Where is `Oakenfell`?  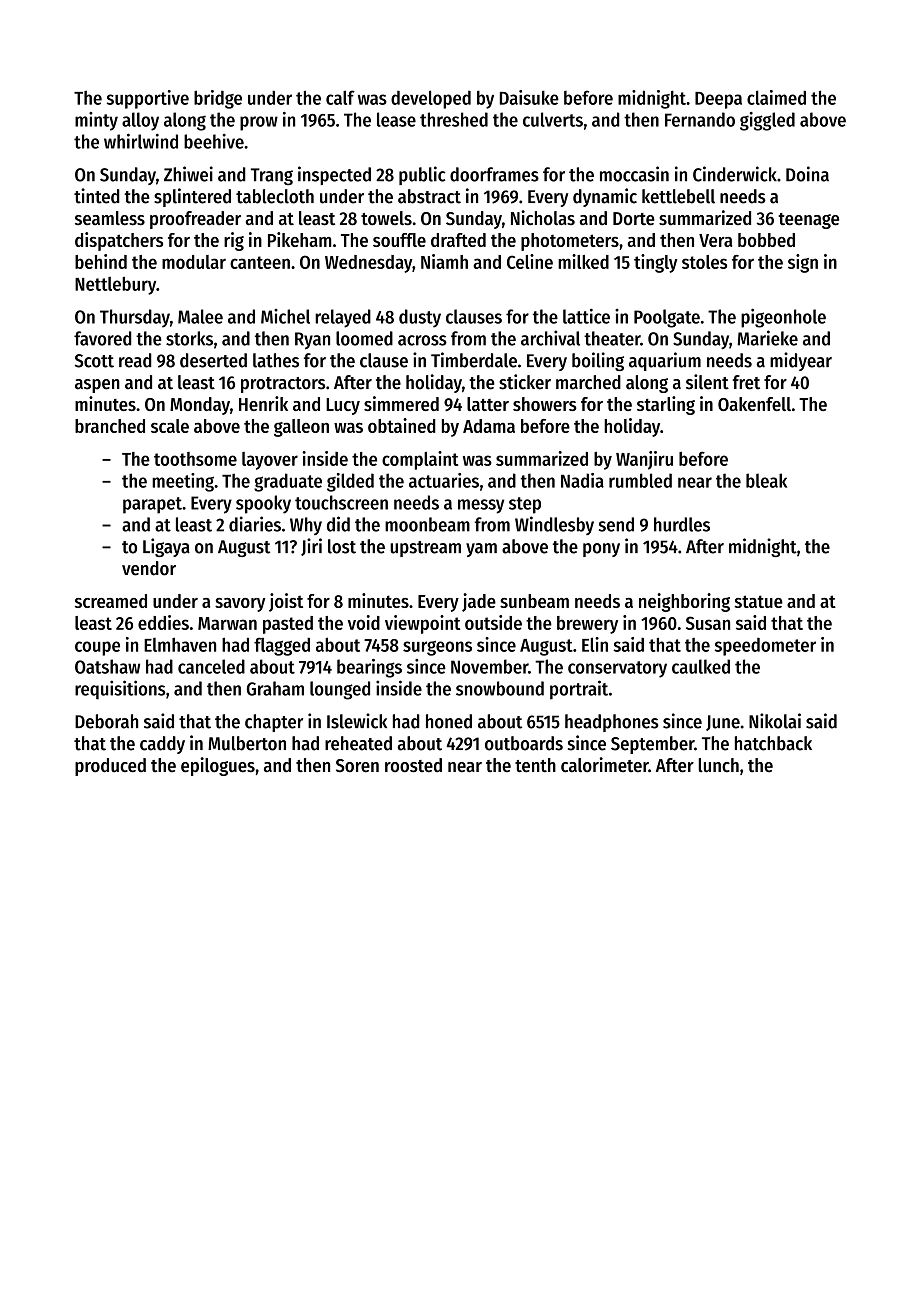 Oakenfell is located at coordinates (754, 404).
